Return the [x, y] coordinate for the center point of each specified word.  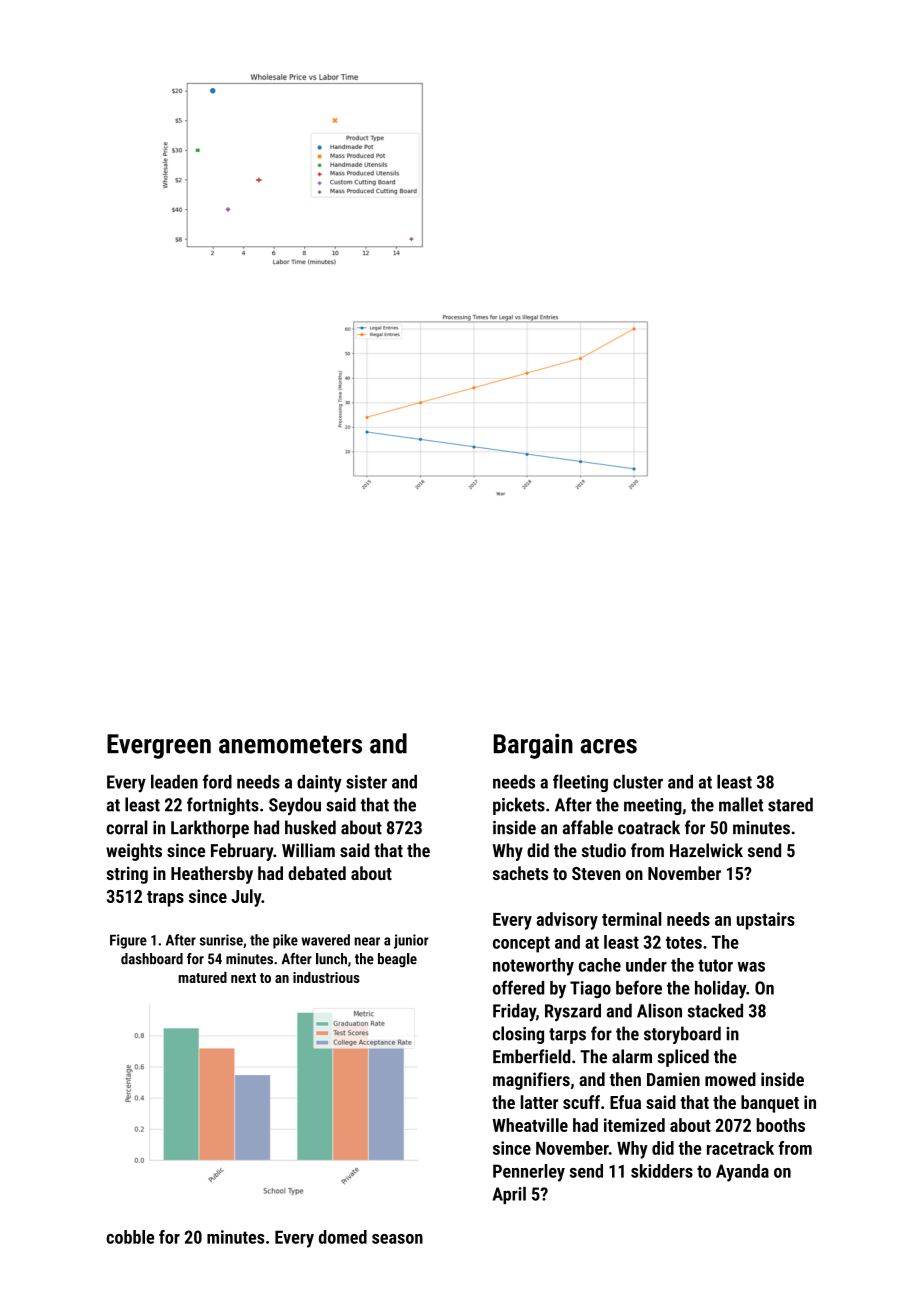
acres [608, 746]
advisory [567, 921]
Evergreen [159, 746]
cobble [130, 1237]
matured [202, 977]
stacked [715, 1010]
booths [781, 1125]
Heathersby [212, 875]
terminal [632, 919]
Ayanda [742, 1173]
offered [518, 987]
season [397, 1239]
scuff [581, 1102]
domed [343, 1237]
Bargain [533, 746]
